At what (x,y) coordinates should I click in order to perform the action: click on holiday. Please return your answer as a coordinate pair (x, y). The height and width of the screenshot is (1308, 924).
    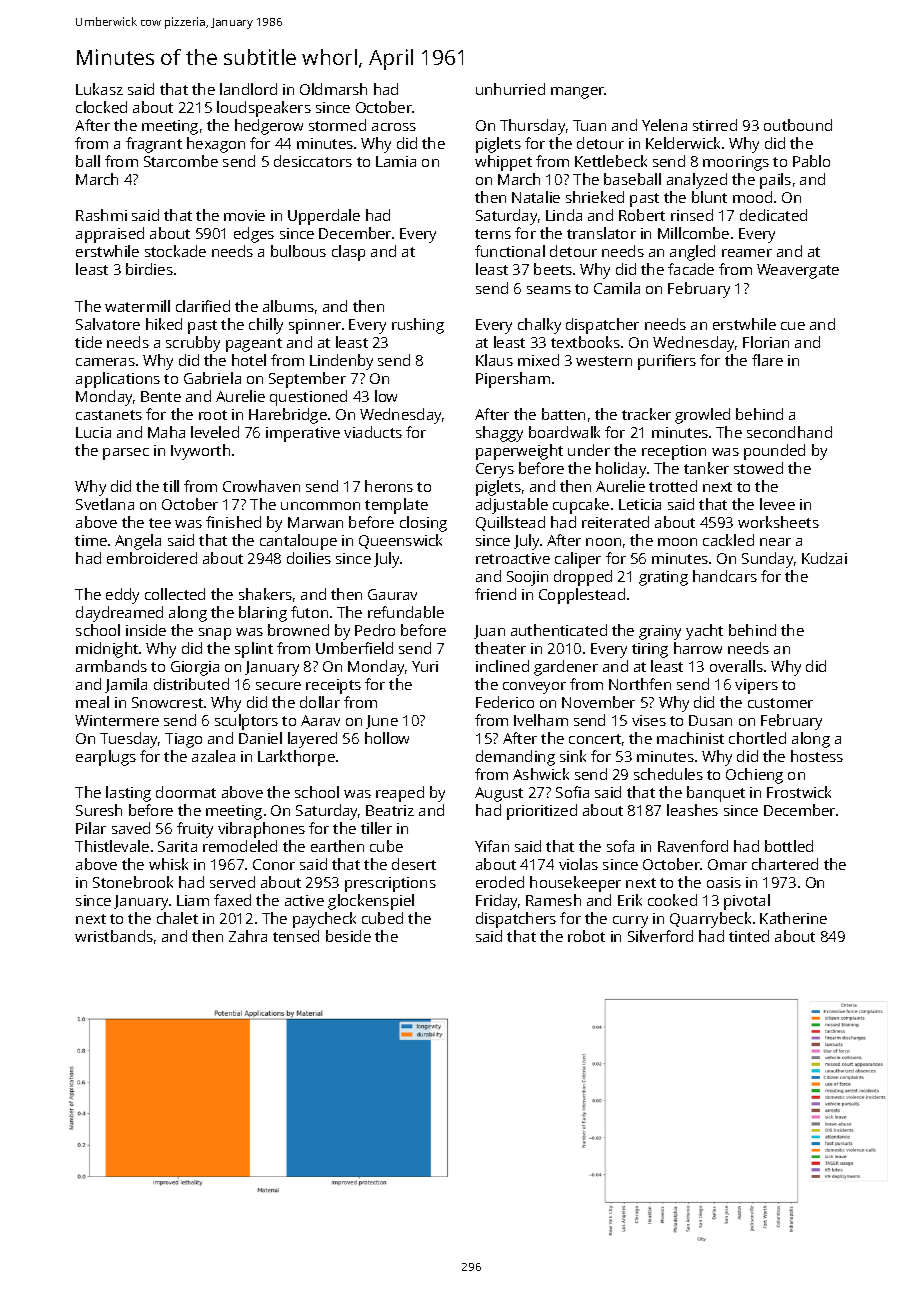
    Looking at the image, I should click on (621, 470).
